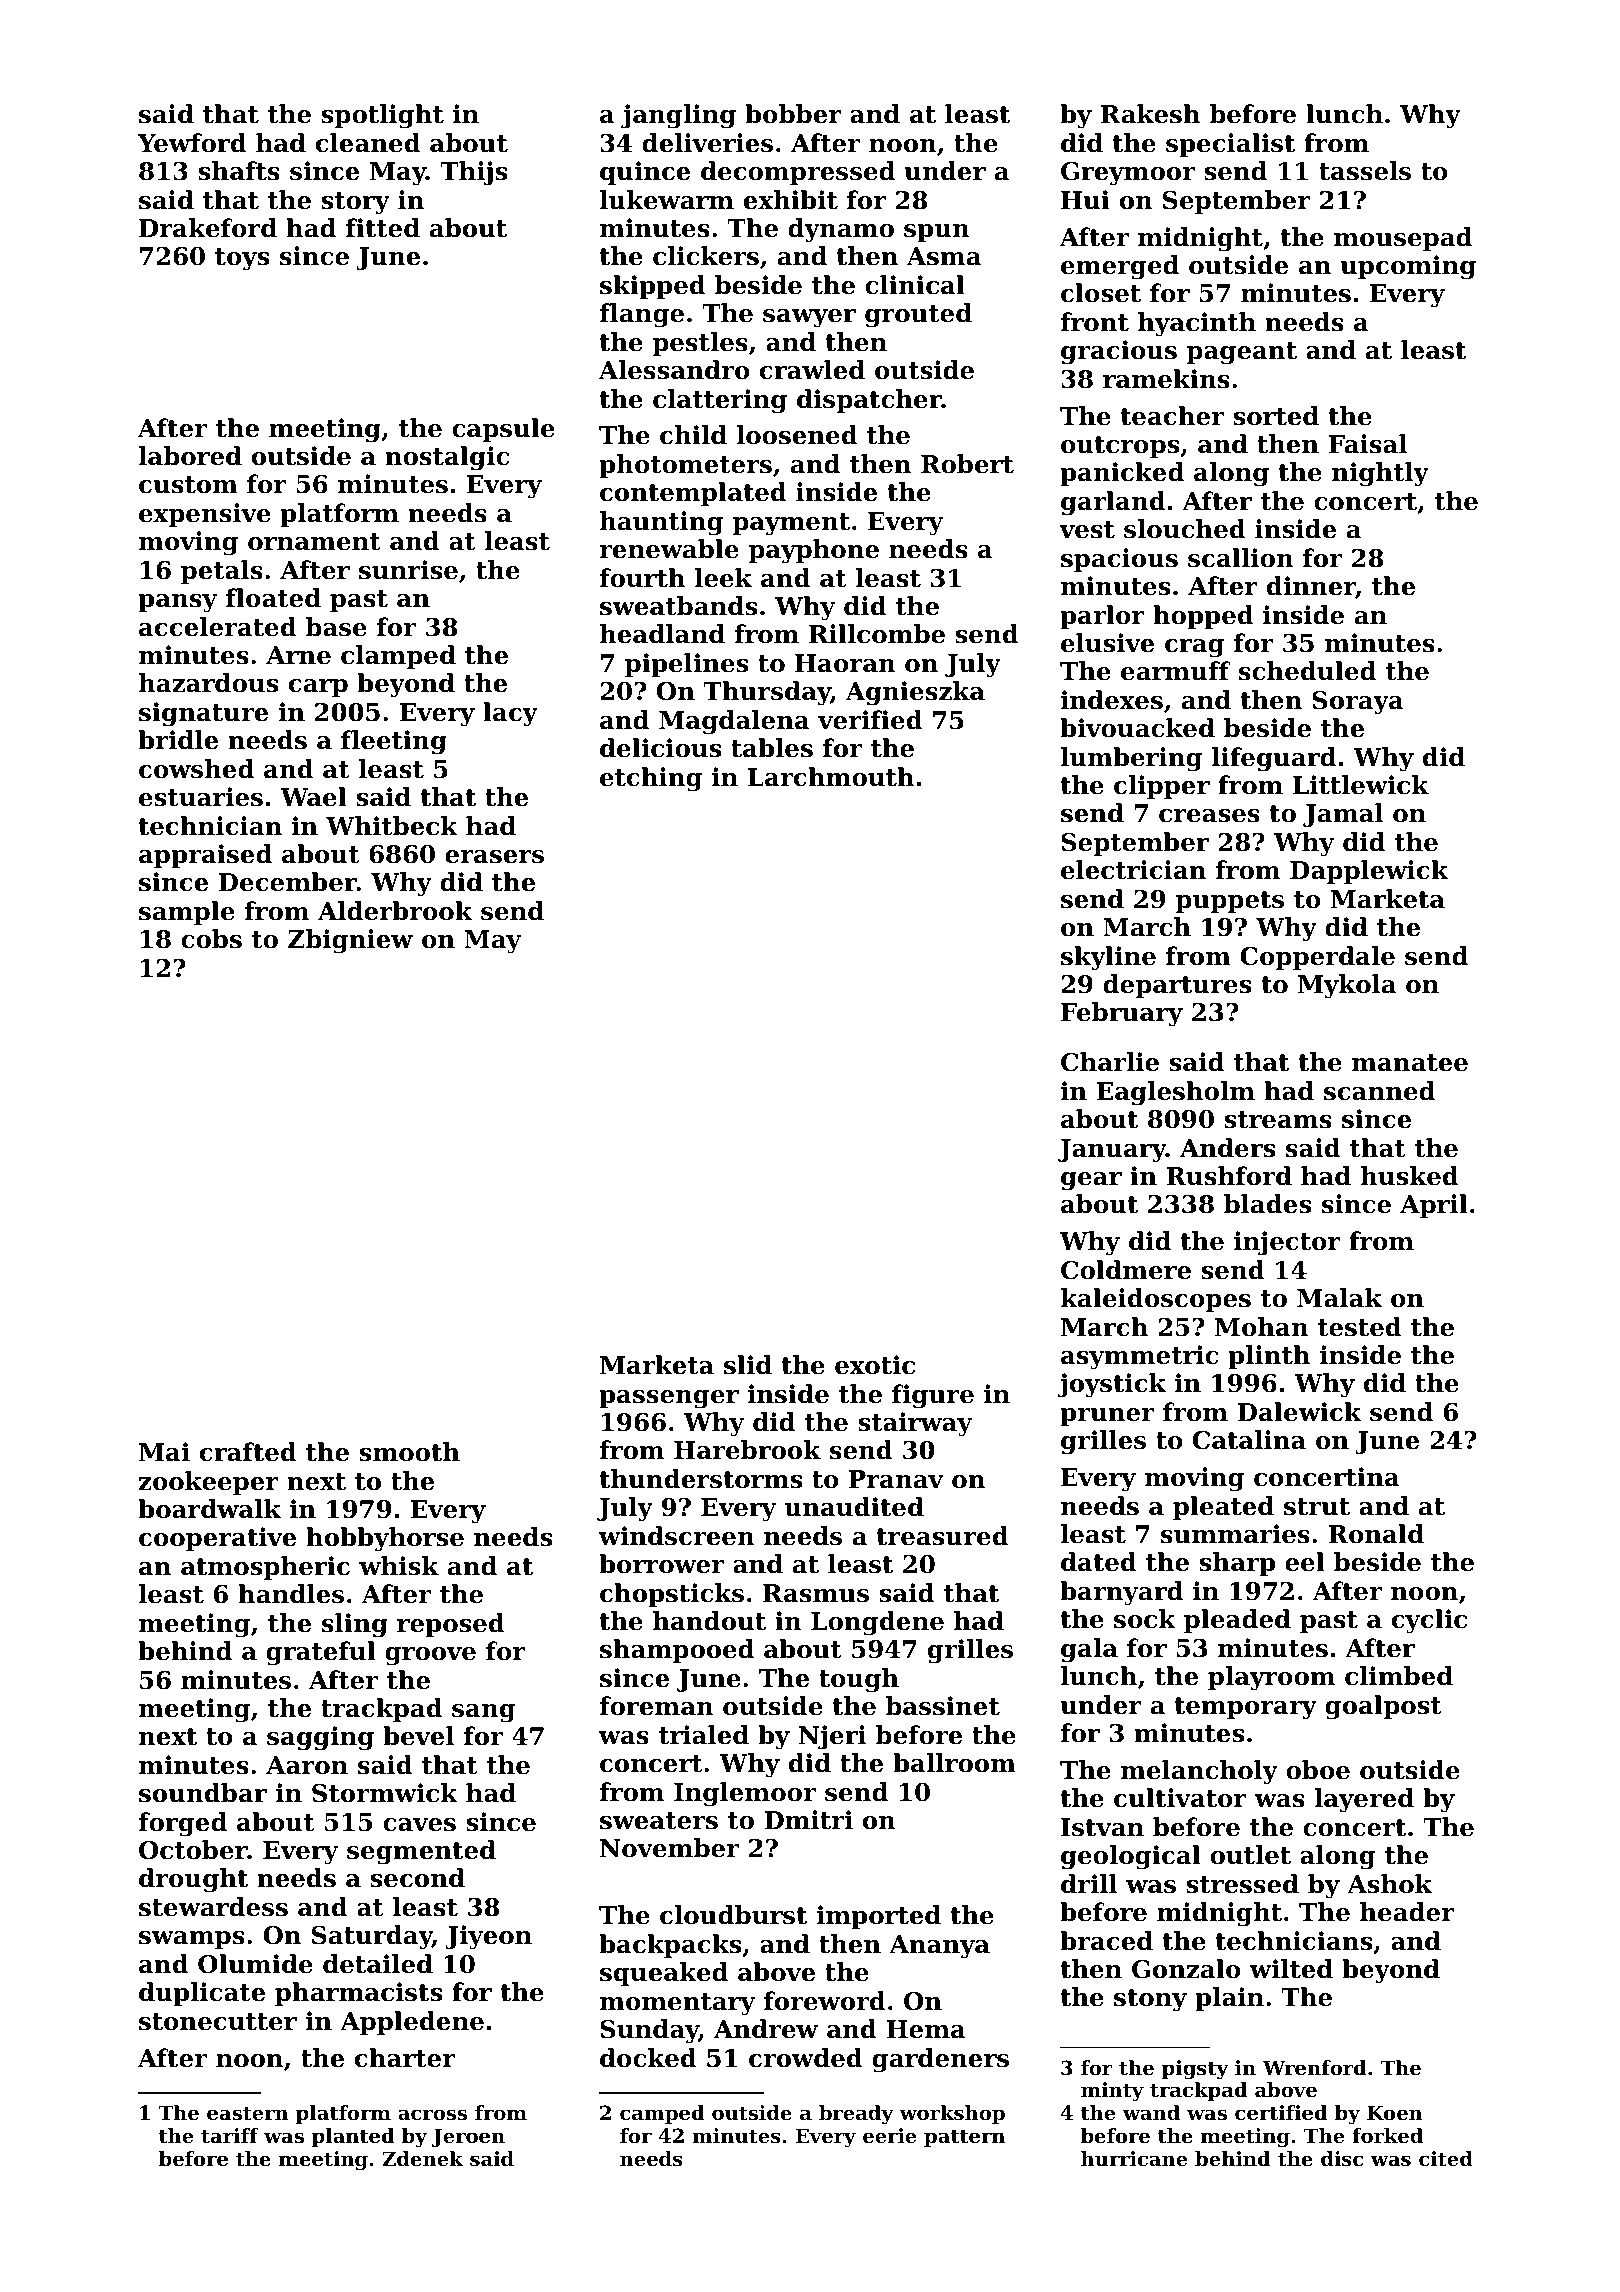 The height and width of the page is (2292, 1620). What do you see at coordinates (321, 1653) in the page?
I see `grateful` at bounding box center [321, 1653].
